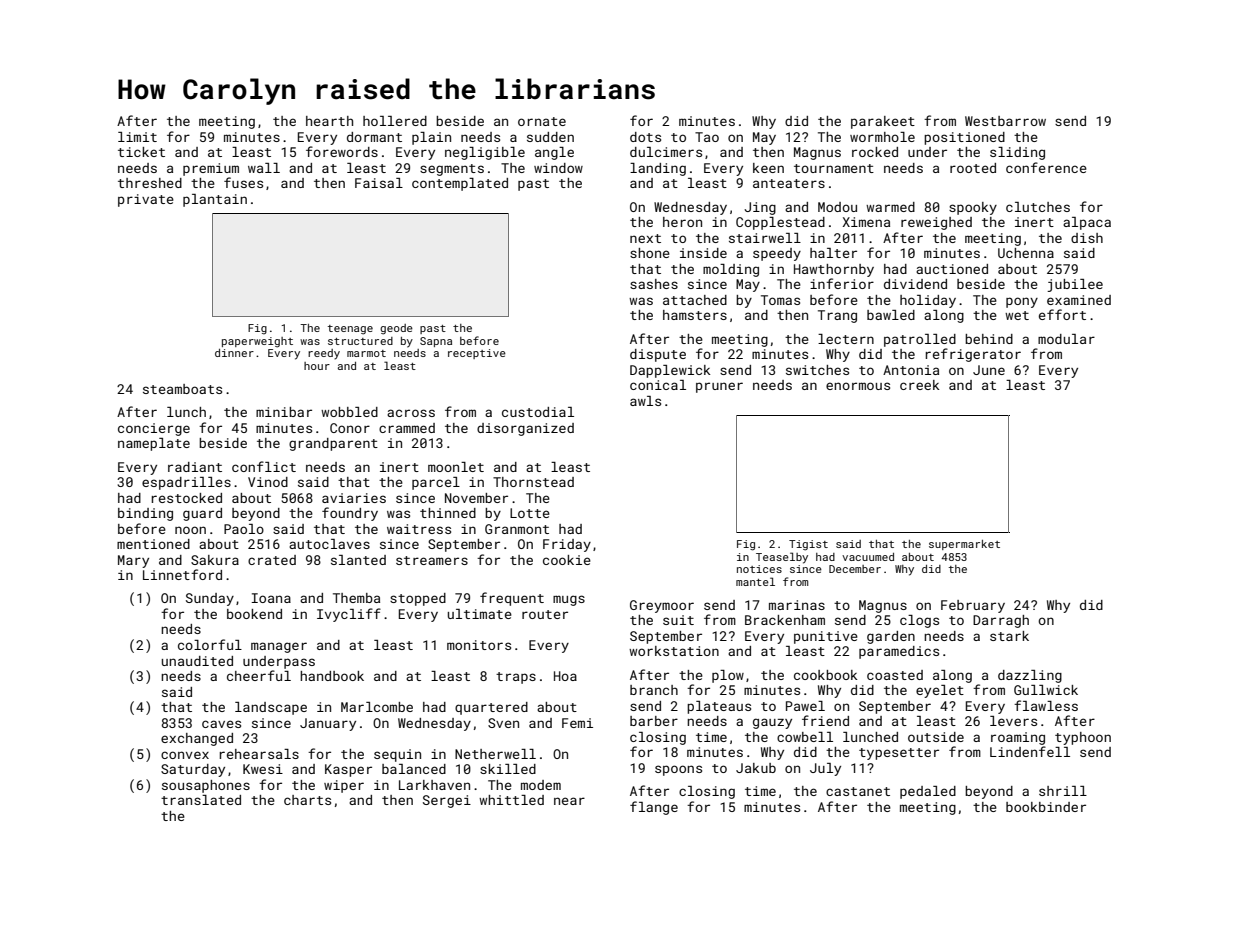 This screenshot has width=1233, height=952. Describe the element at coordinates (834, 168) in the screenshot. I see `tournament` at that location.
